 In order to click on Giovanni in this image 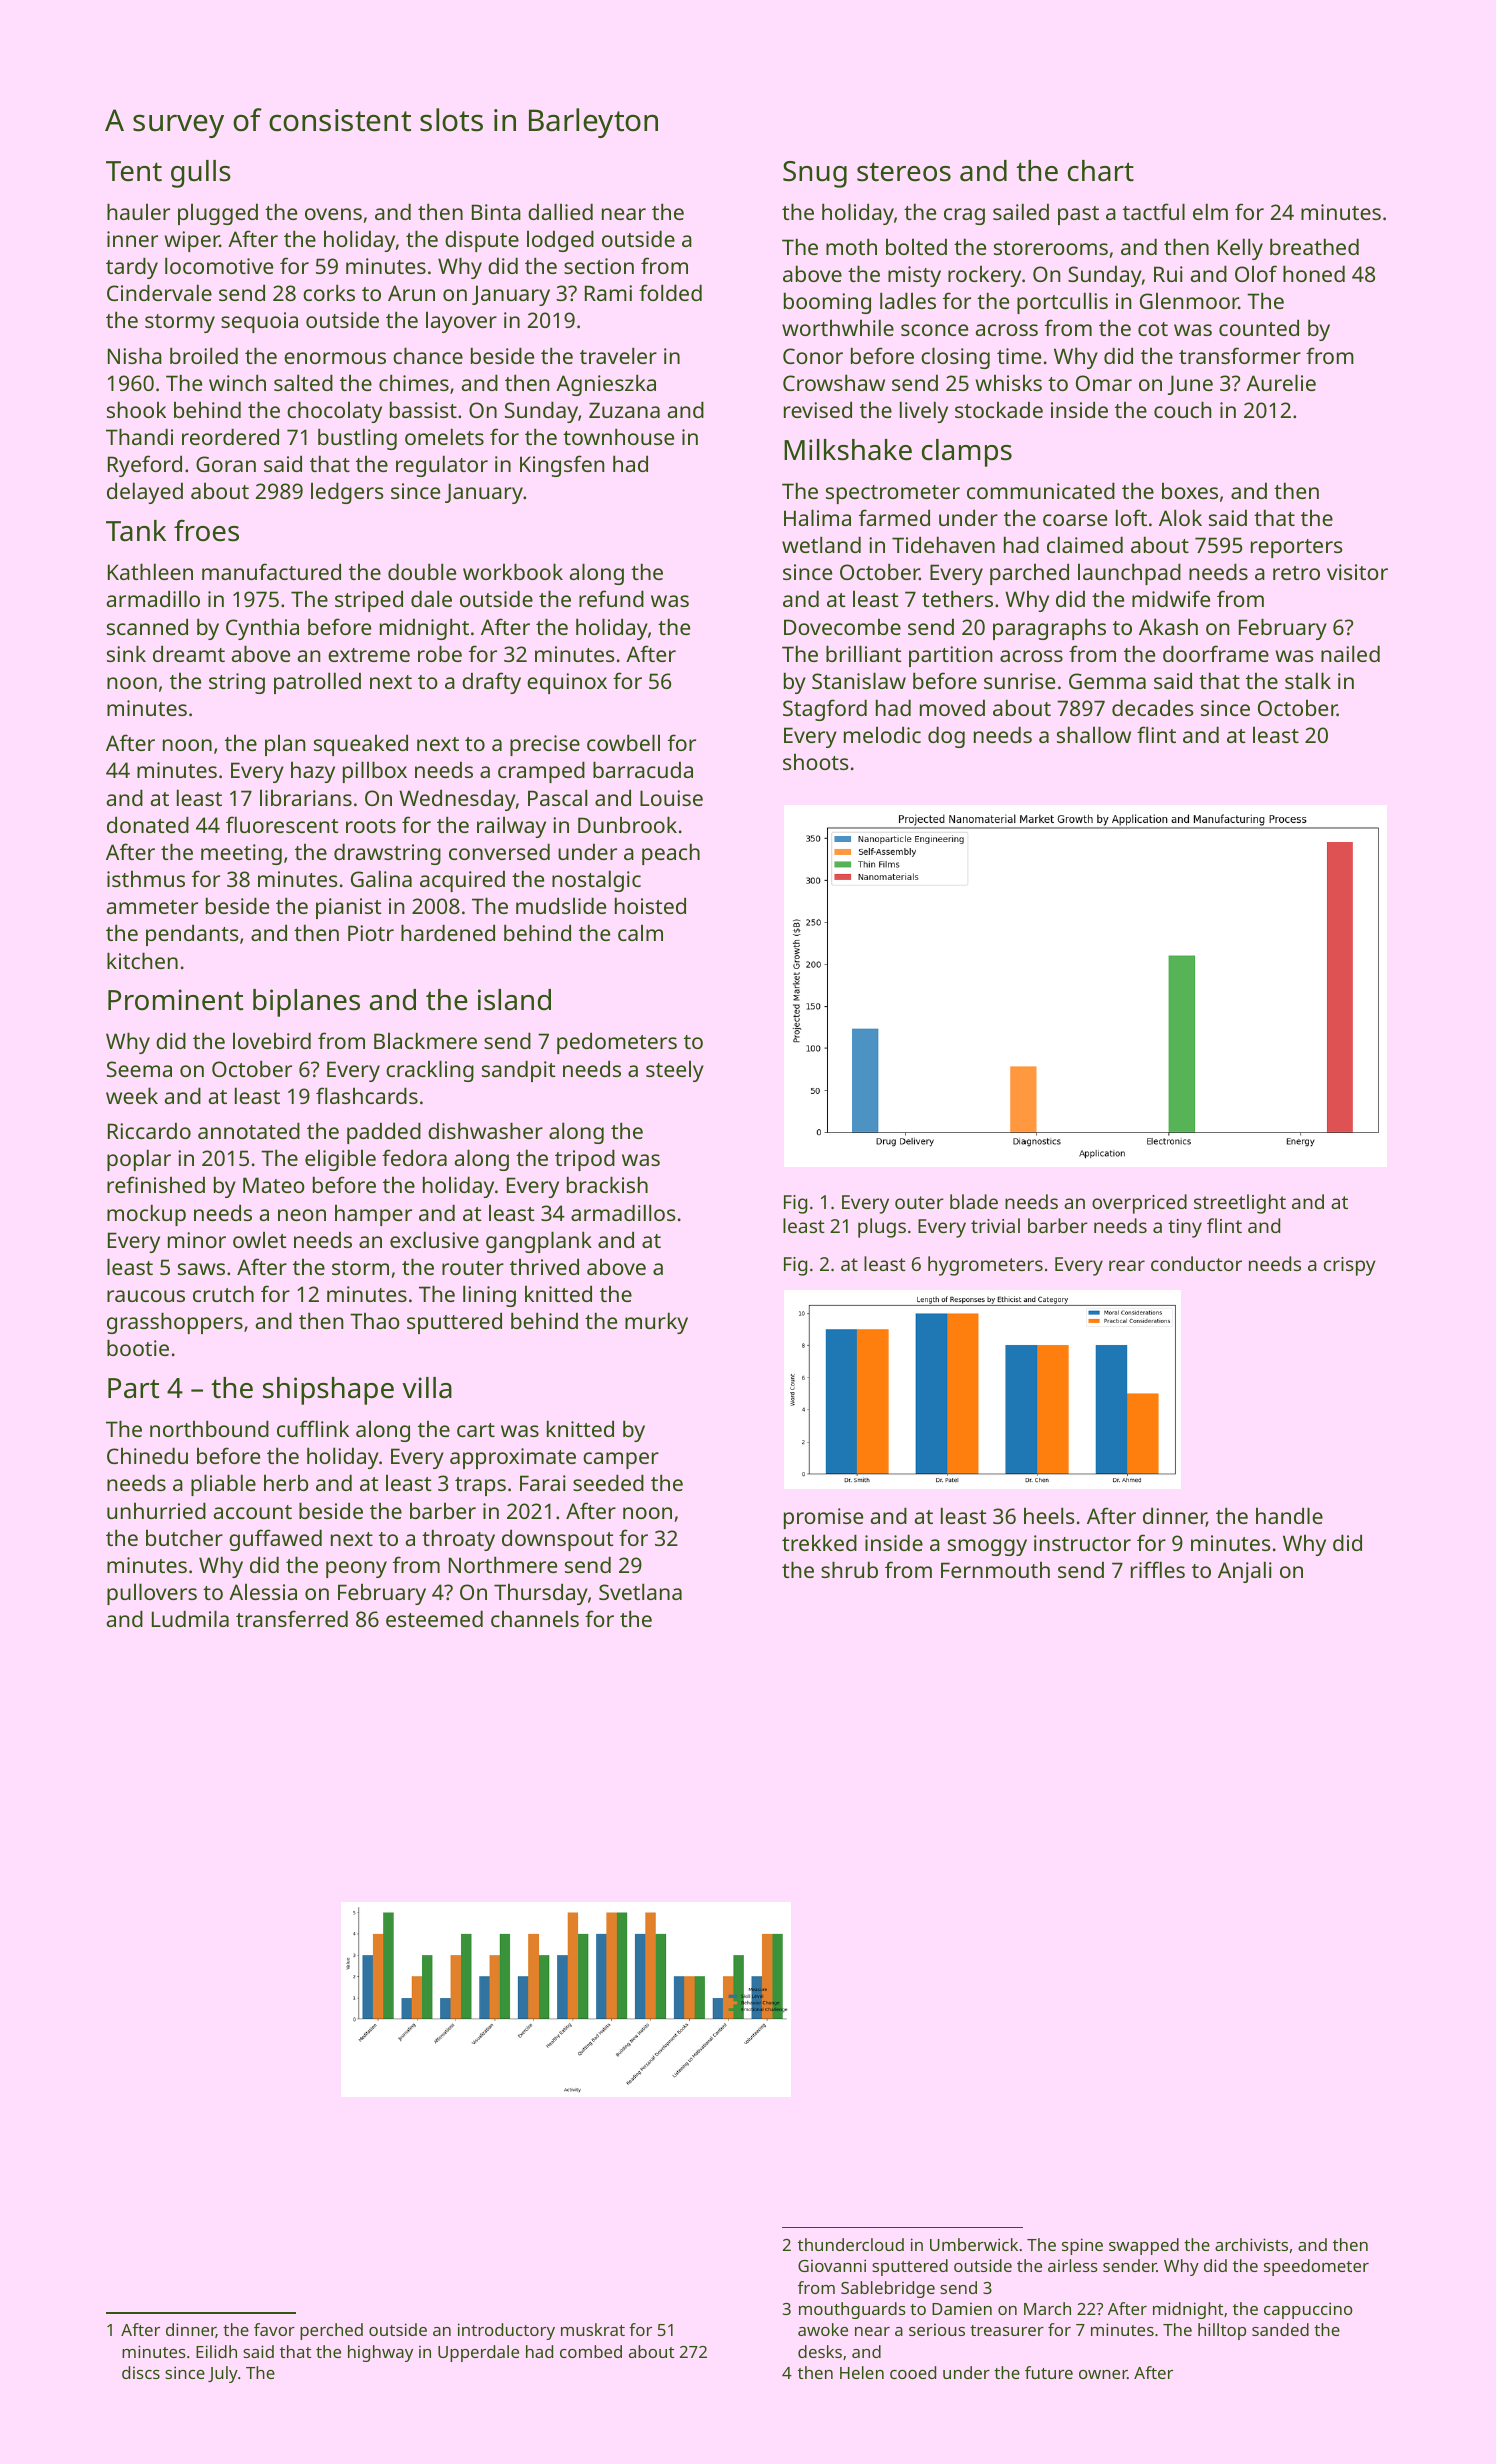, I will do `click(832, 2265)`.
